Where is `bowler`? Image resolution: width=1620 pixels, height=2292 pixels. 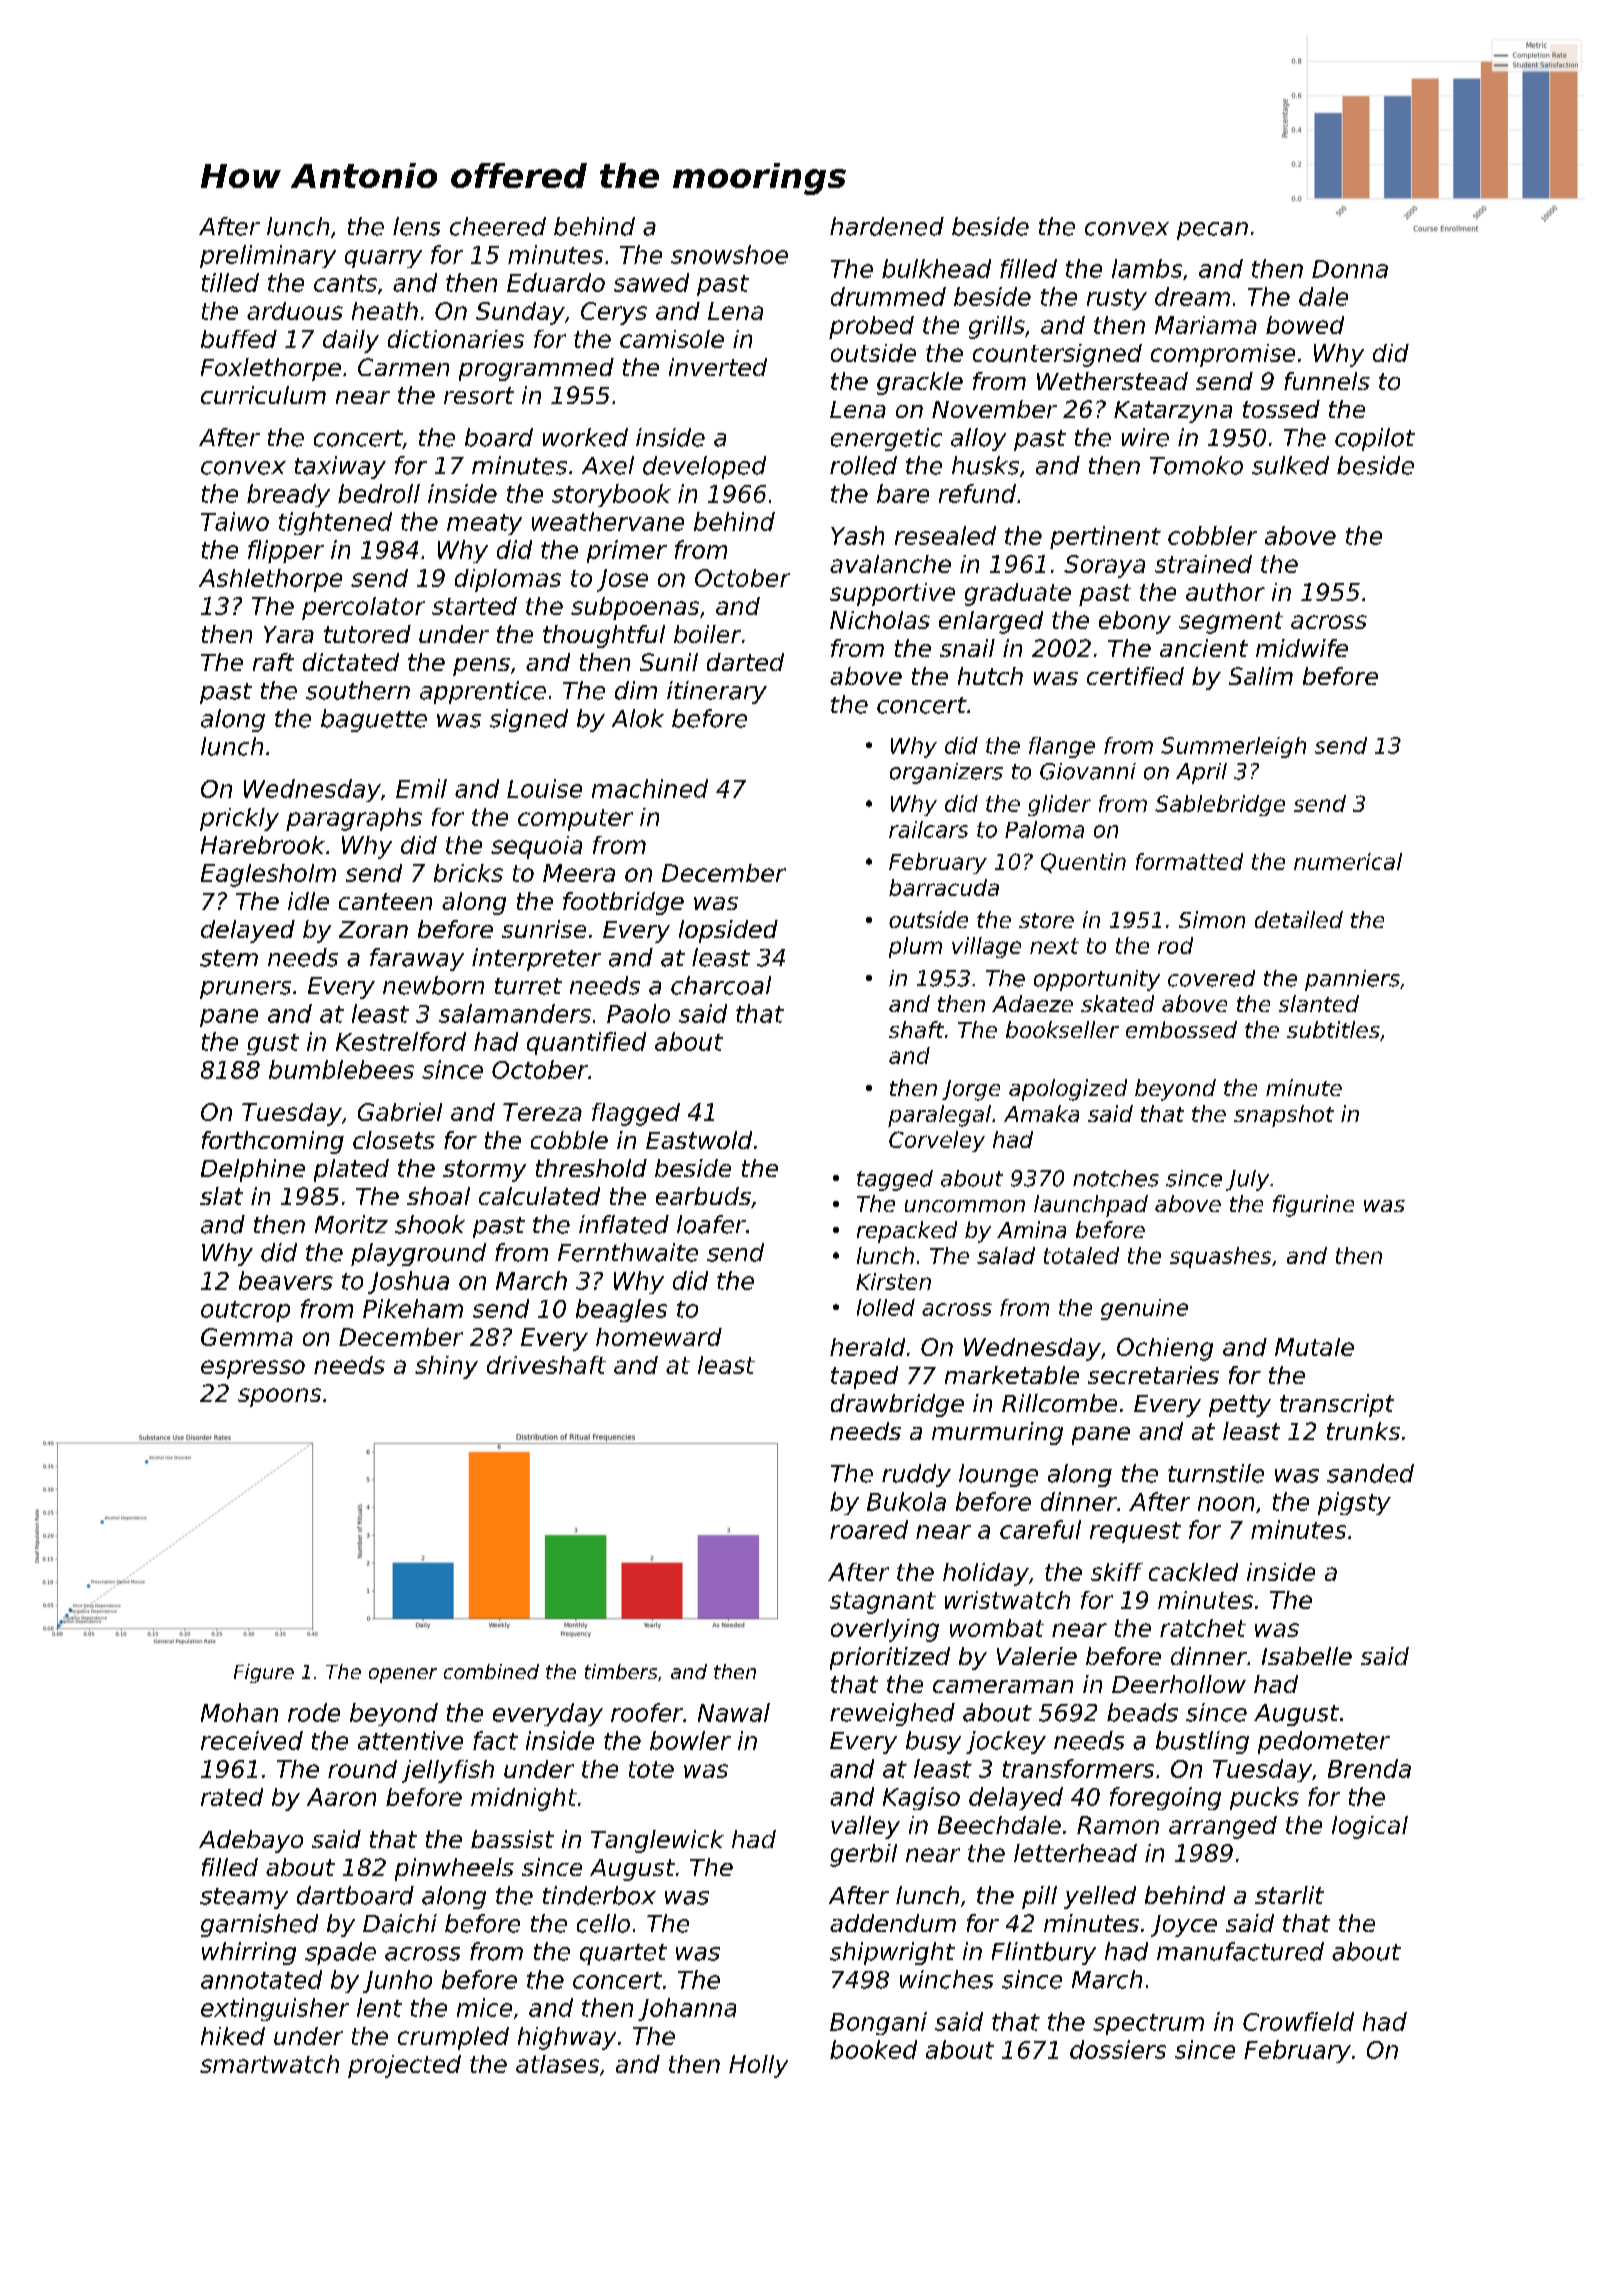
bowler is located at coordinates (690, 1740).
